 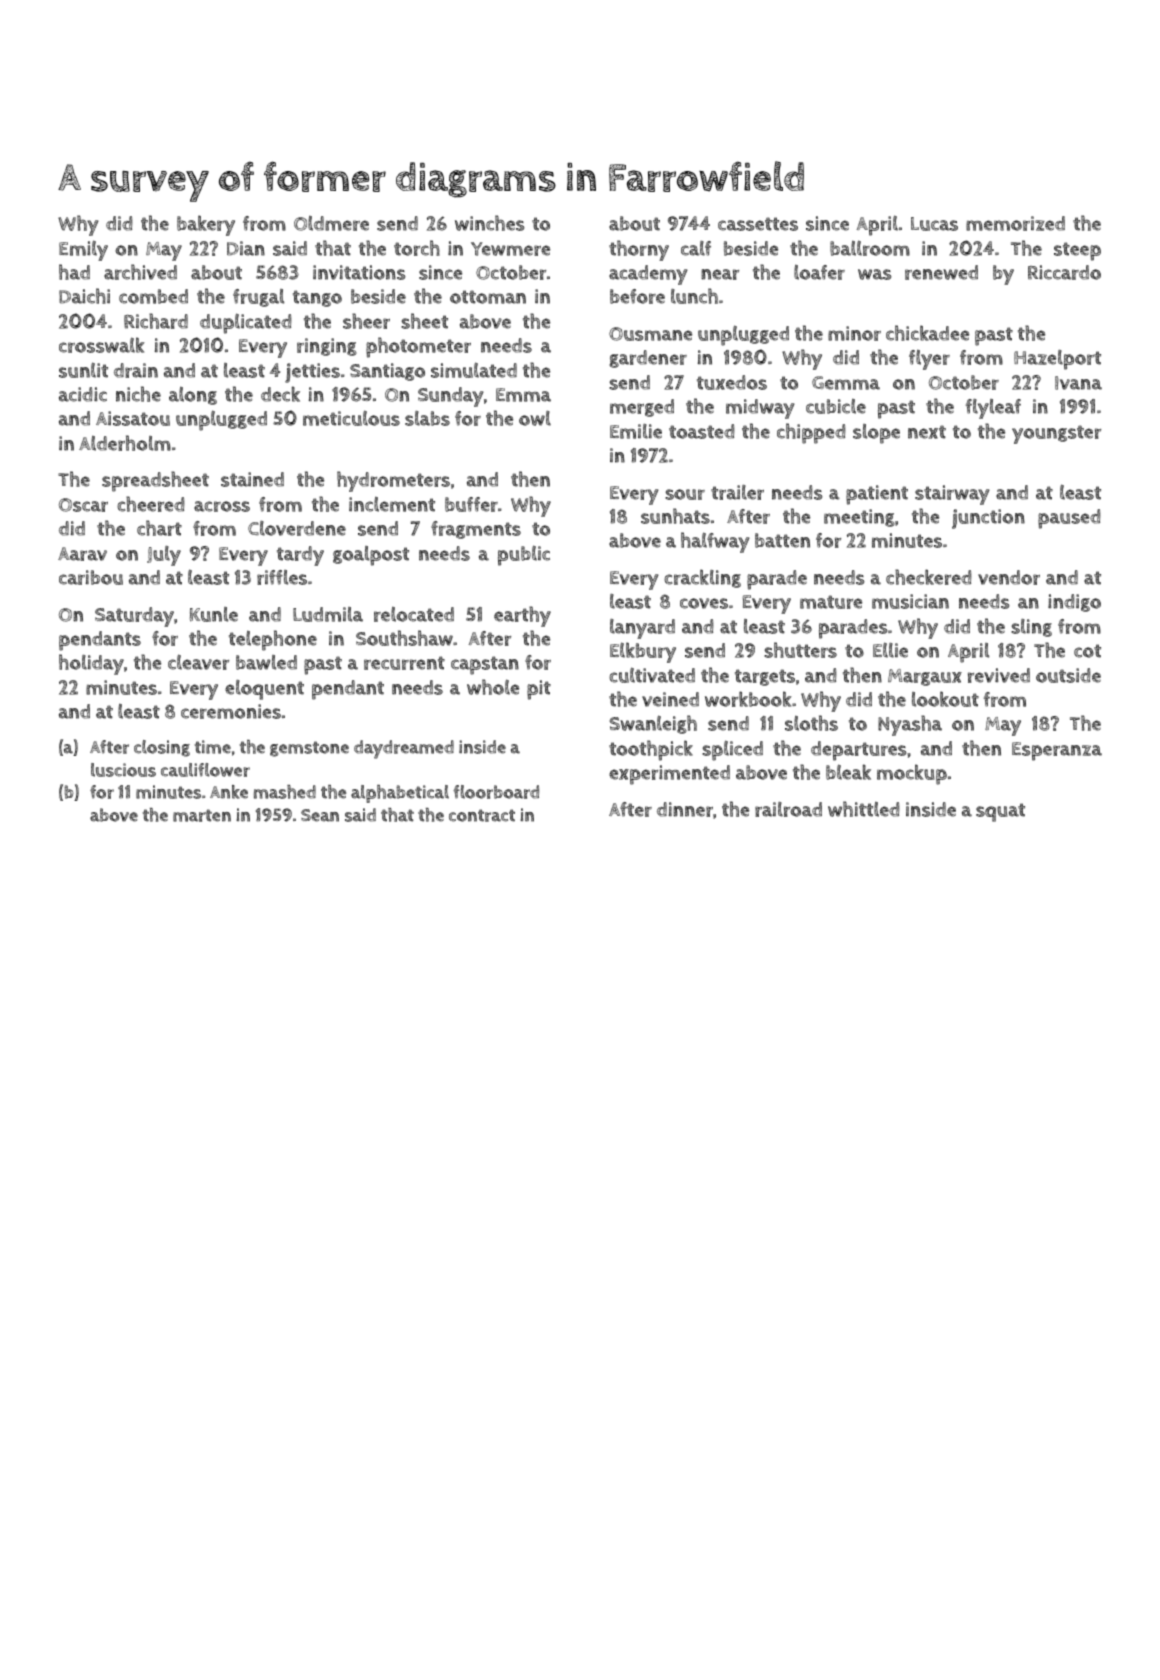 What do you see at coordinates (788, 809) in the screenshot?
I see `railroad` at bounding box center [788, 809].
